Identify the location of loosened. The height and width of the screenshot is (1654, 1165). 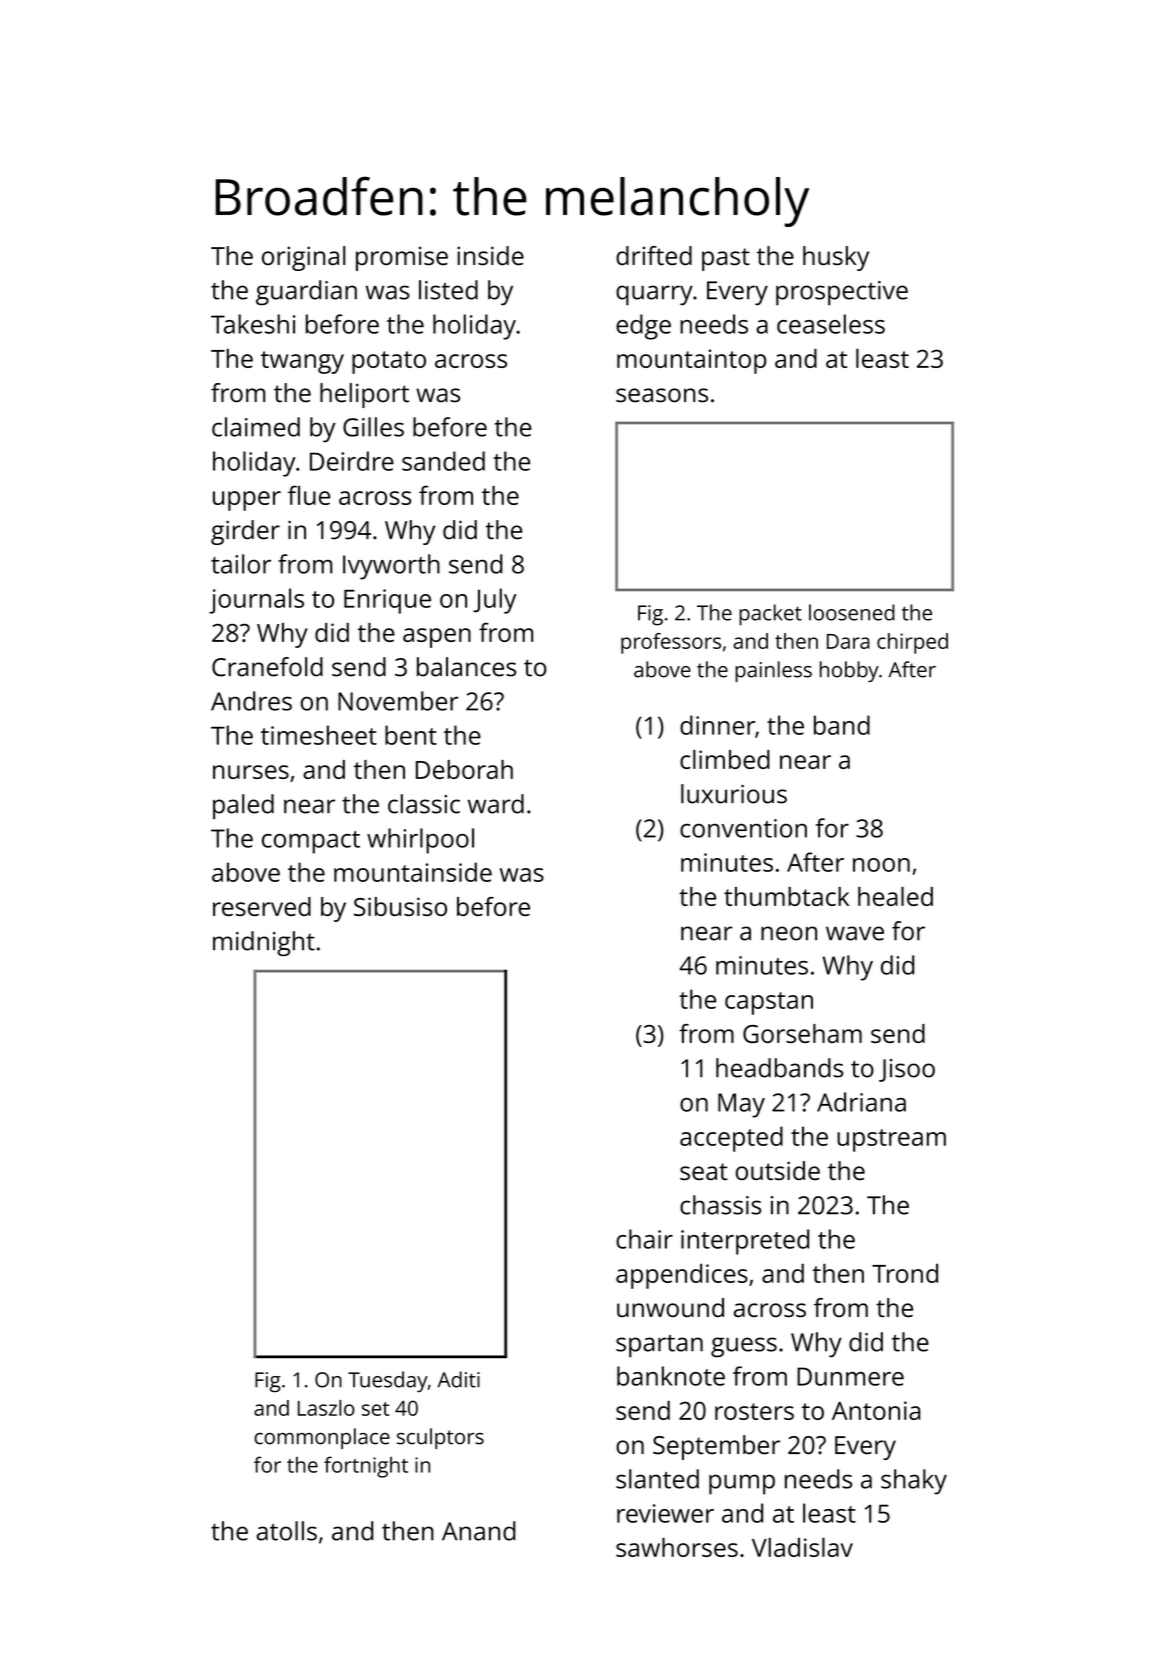
(852, 612).
